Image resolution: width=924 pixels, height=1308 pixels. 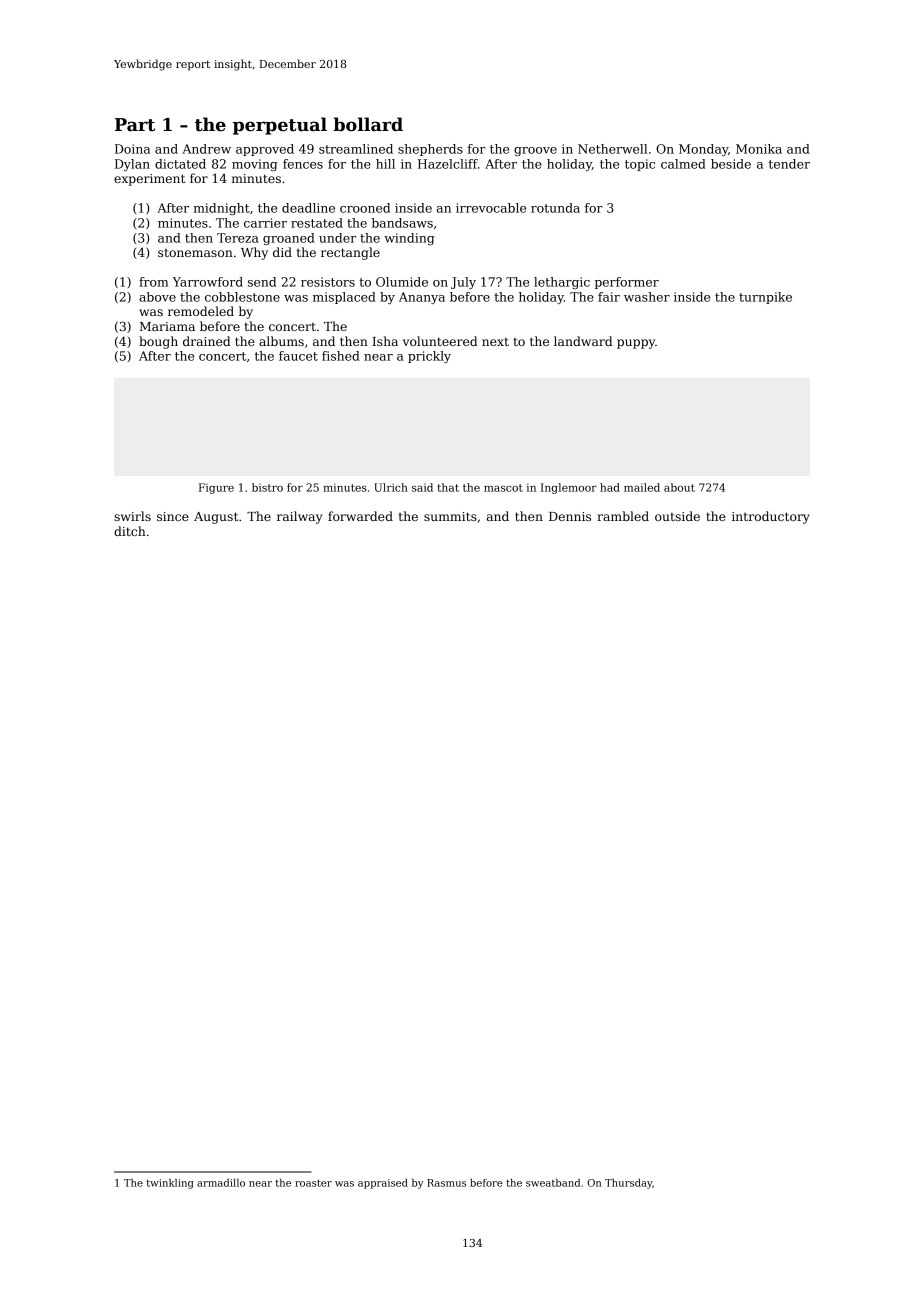 What do you see at coordinates (135, 125) in the screenshot?
I see `Part` at bounding box center [135, 125].
